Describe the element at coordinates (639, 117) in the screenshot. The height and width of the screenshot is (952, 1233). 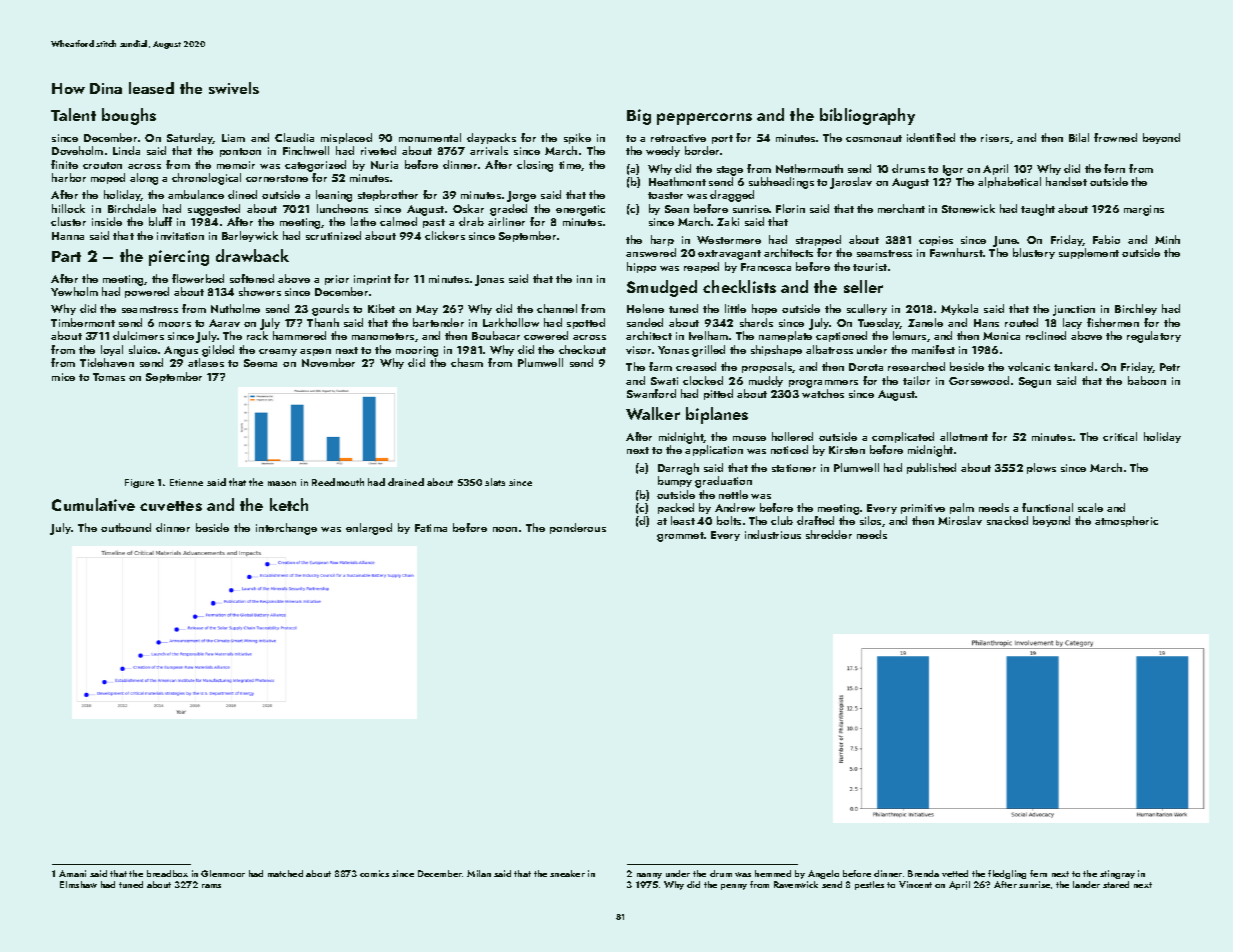
I see `Big` at that location.
